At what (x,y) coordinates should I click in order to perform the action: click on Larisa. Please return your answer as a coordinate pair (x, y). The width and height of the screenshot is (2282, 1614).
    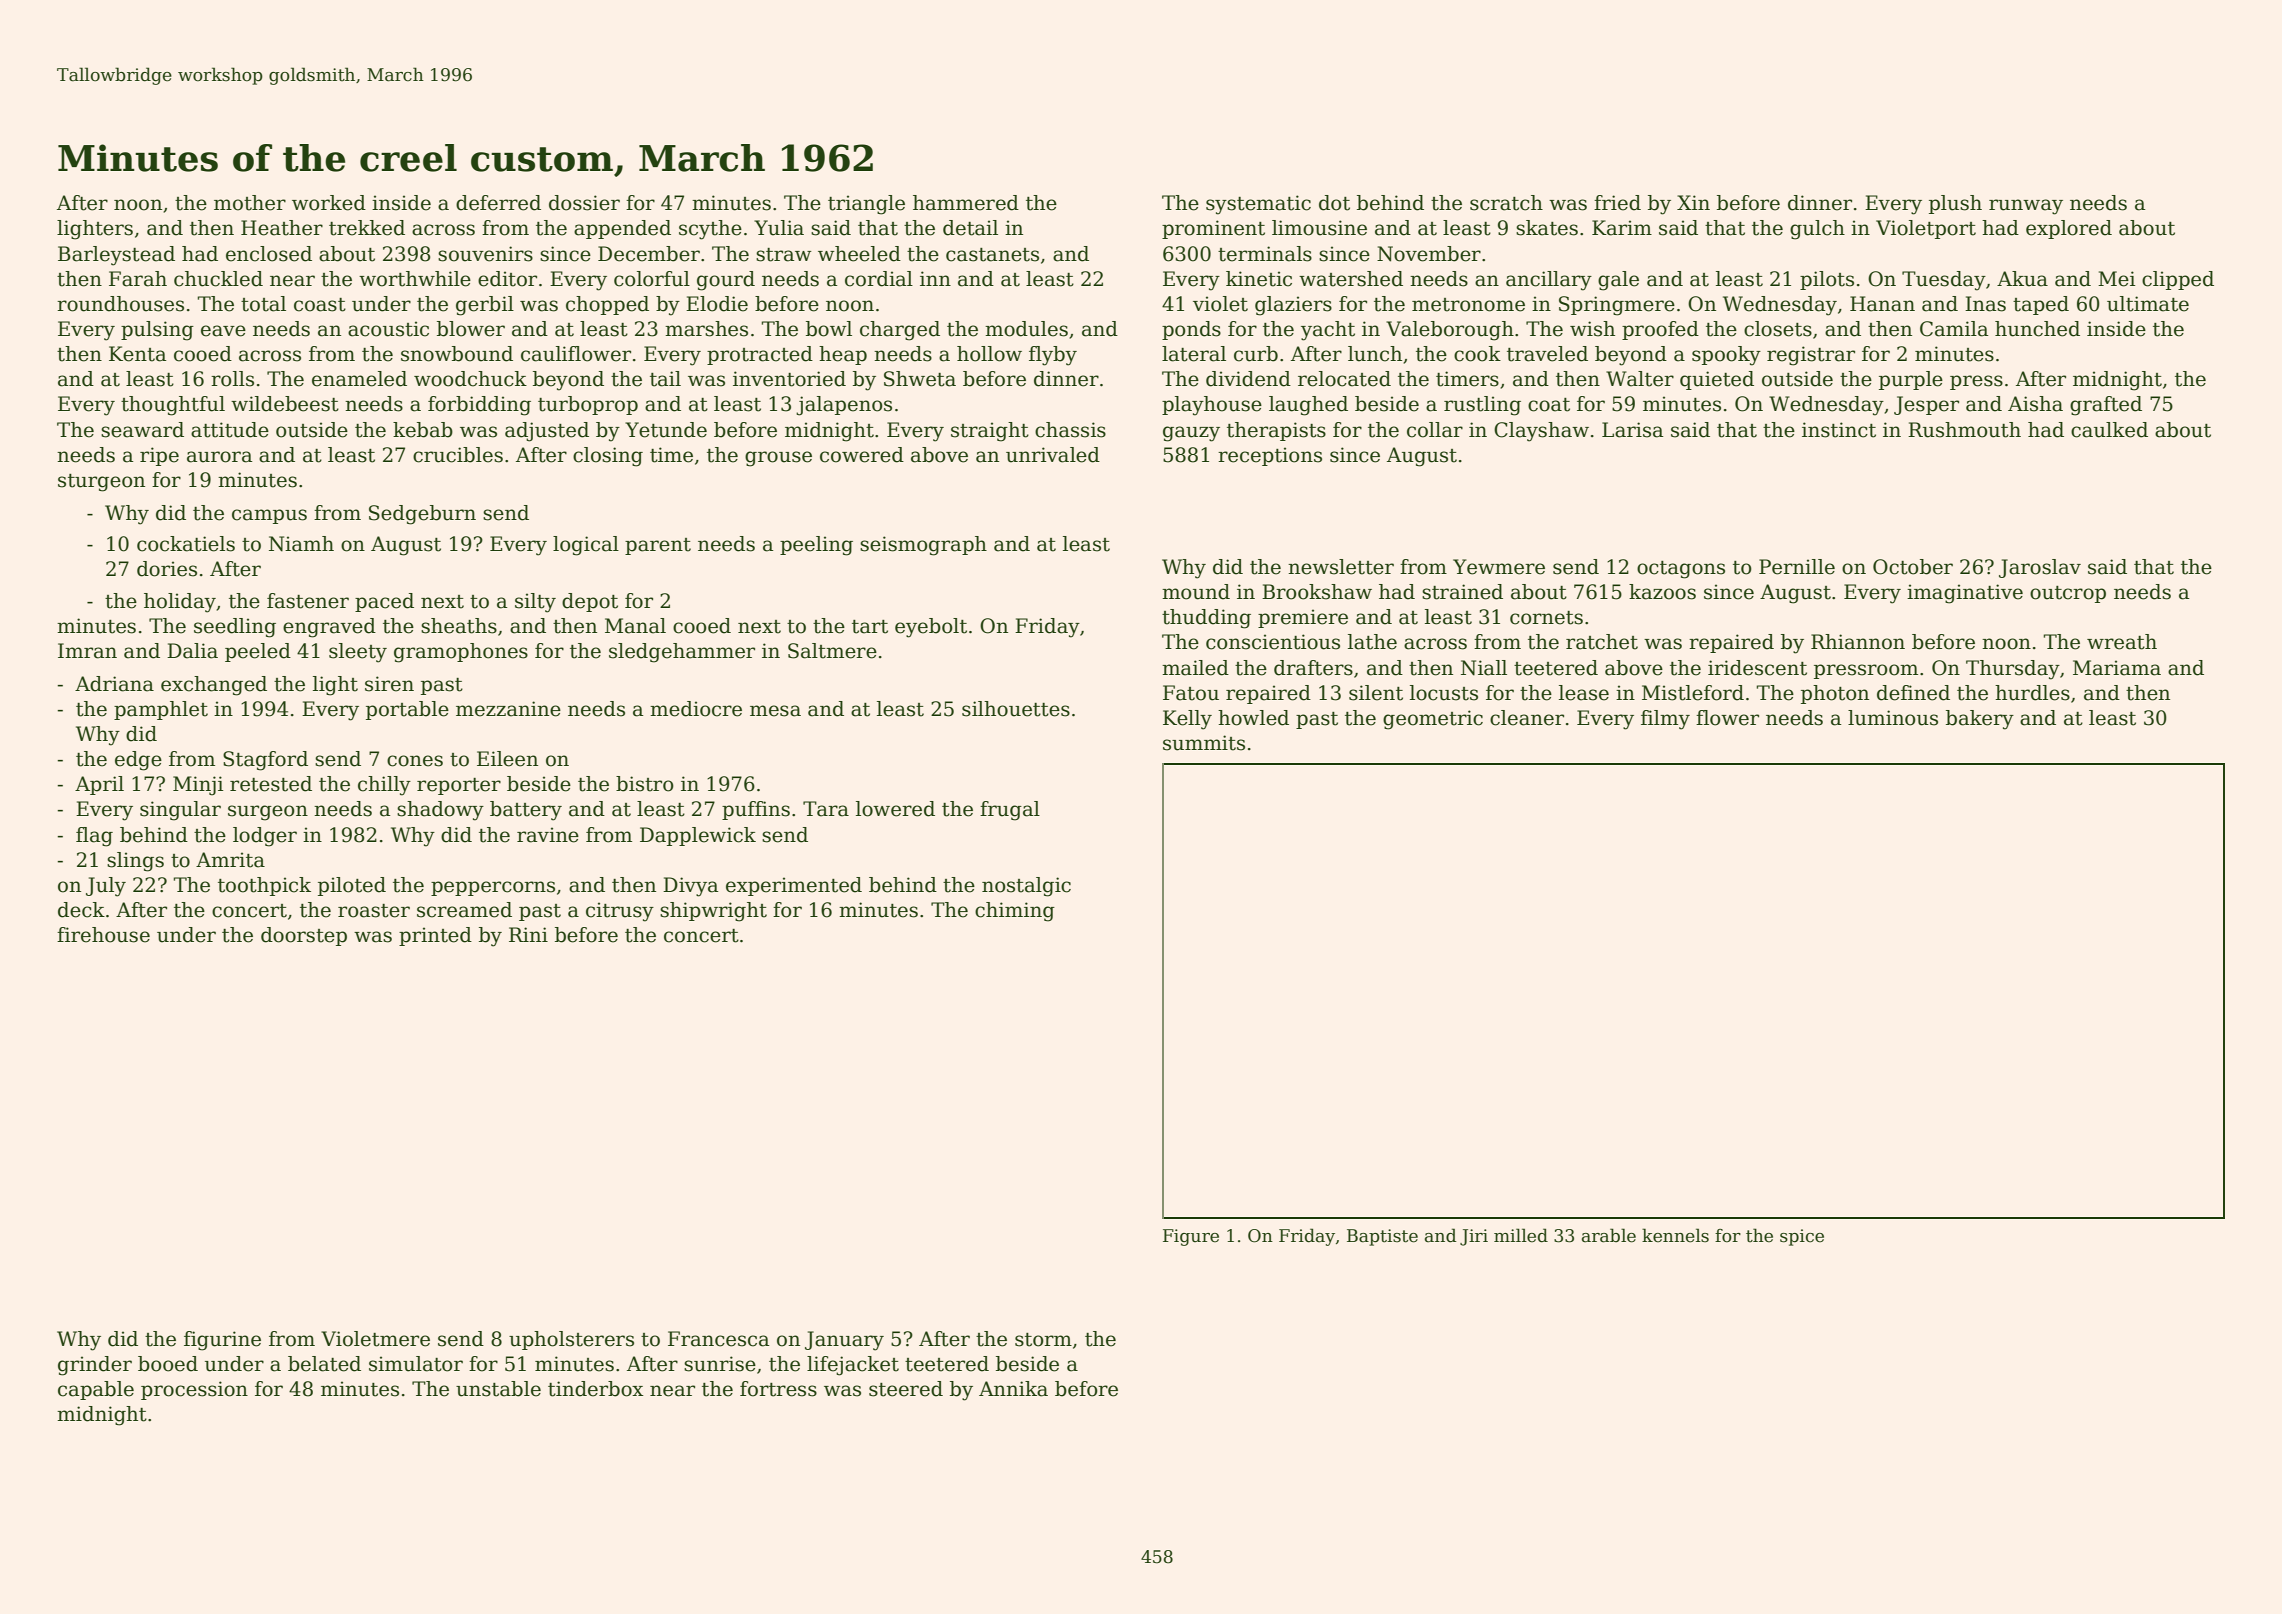
    Looking at the image, I should click on (1632, 430).
